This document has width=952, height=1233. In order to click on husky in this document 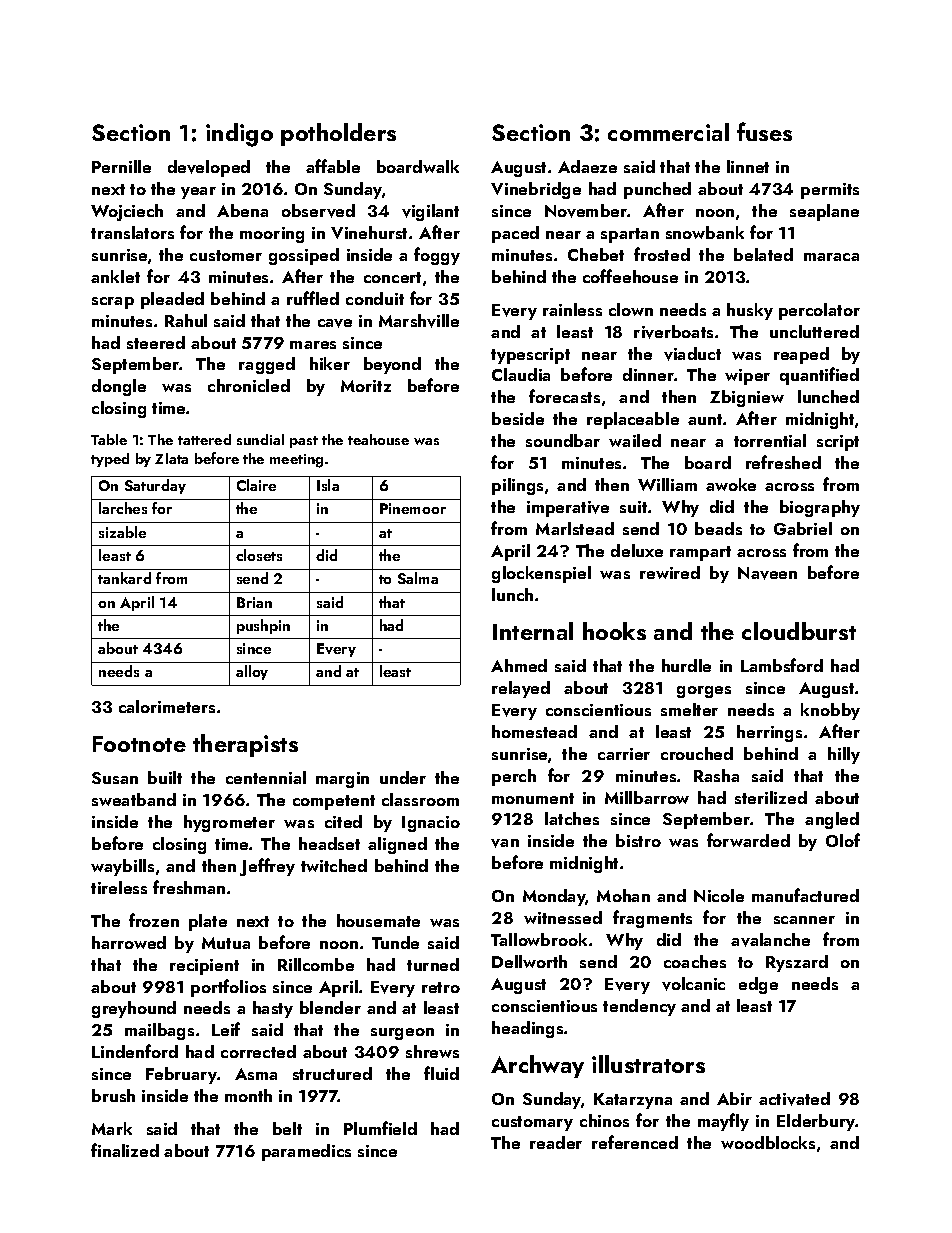, I will do `click(750, 311)`.
